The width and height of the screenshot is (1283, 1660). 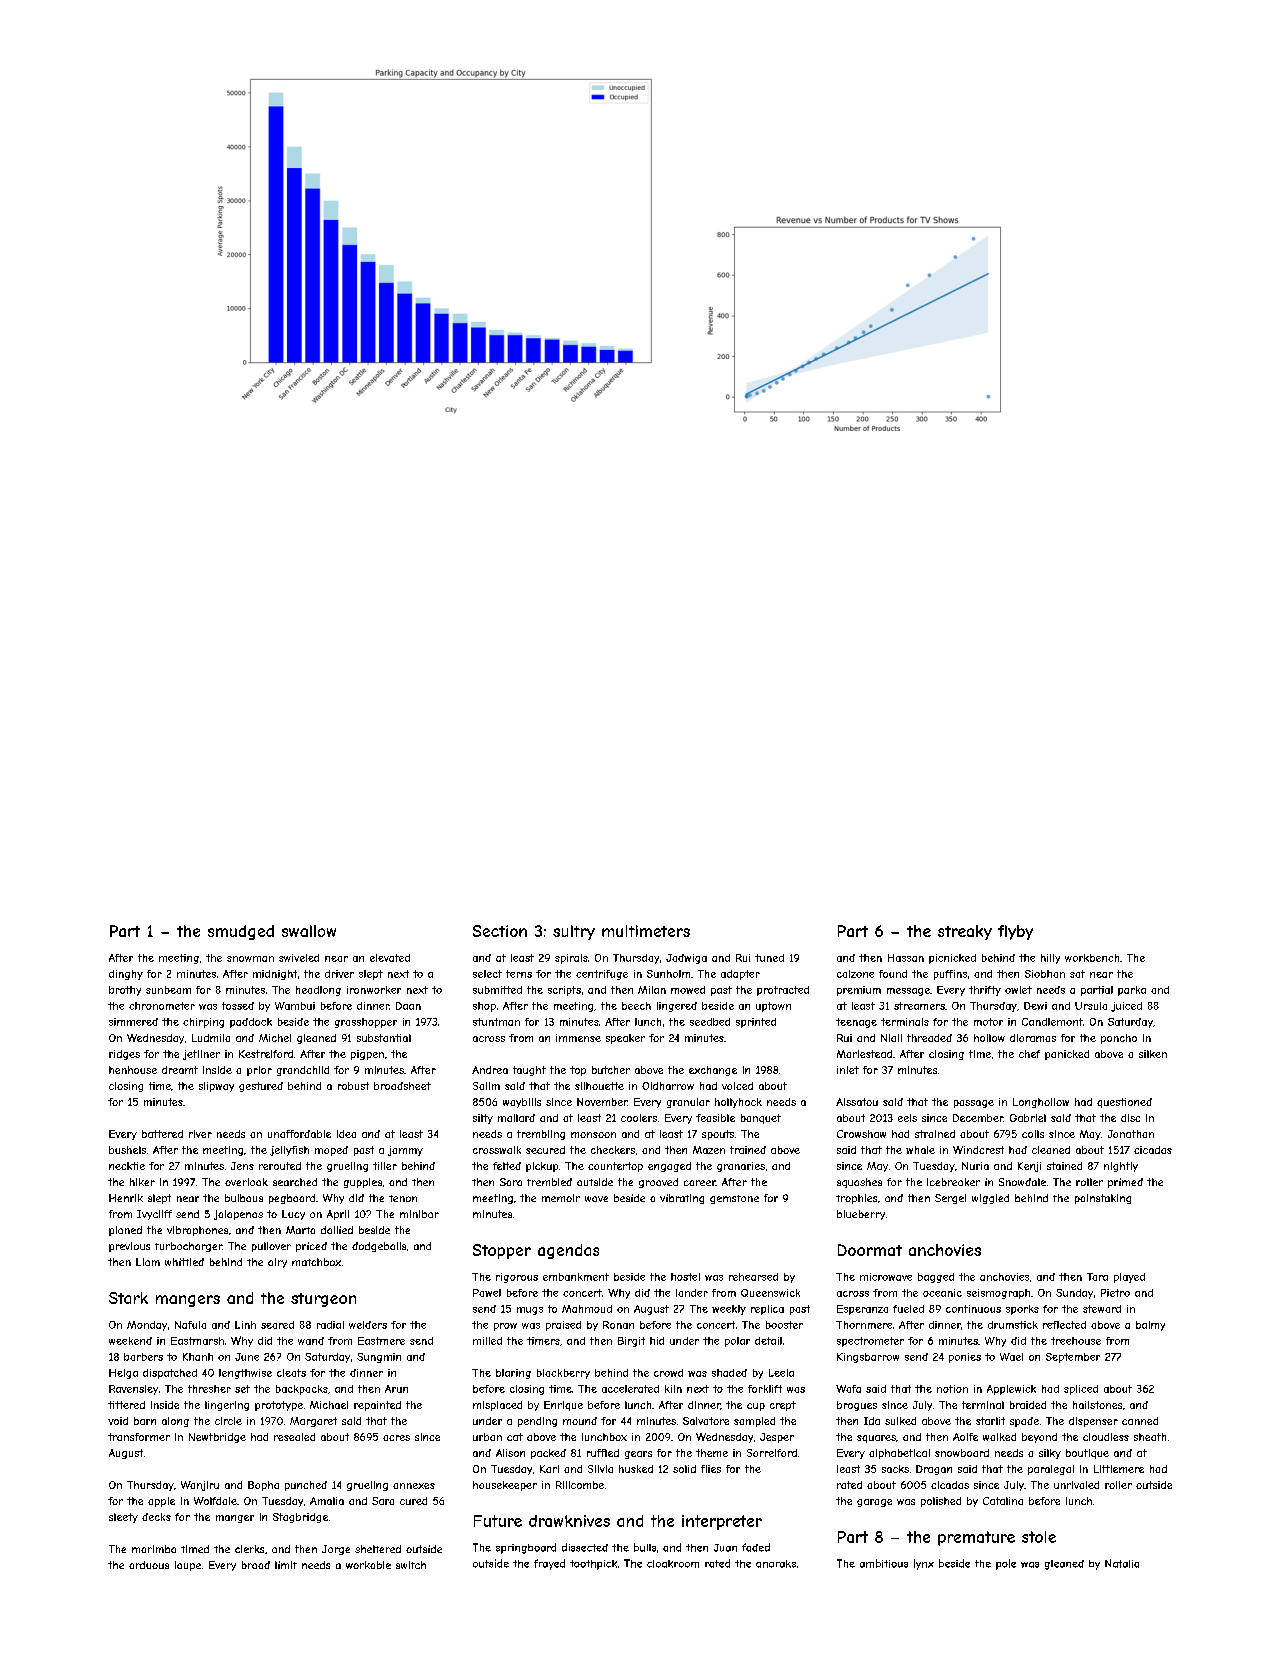 What do you see at coordinates (309, 931) in the screenshot?
I see `swallow` at bounding box center [309, 931].
